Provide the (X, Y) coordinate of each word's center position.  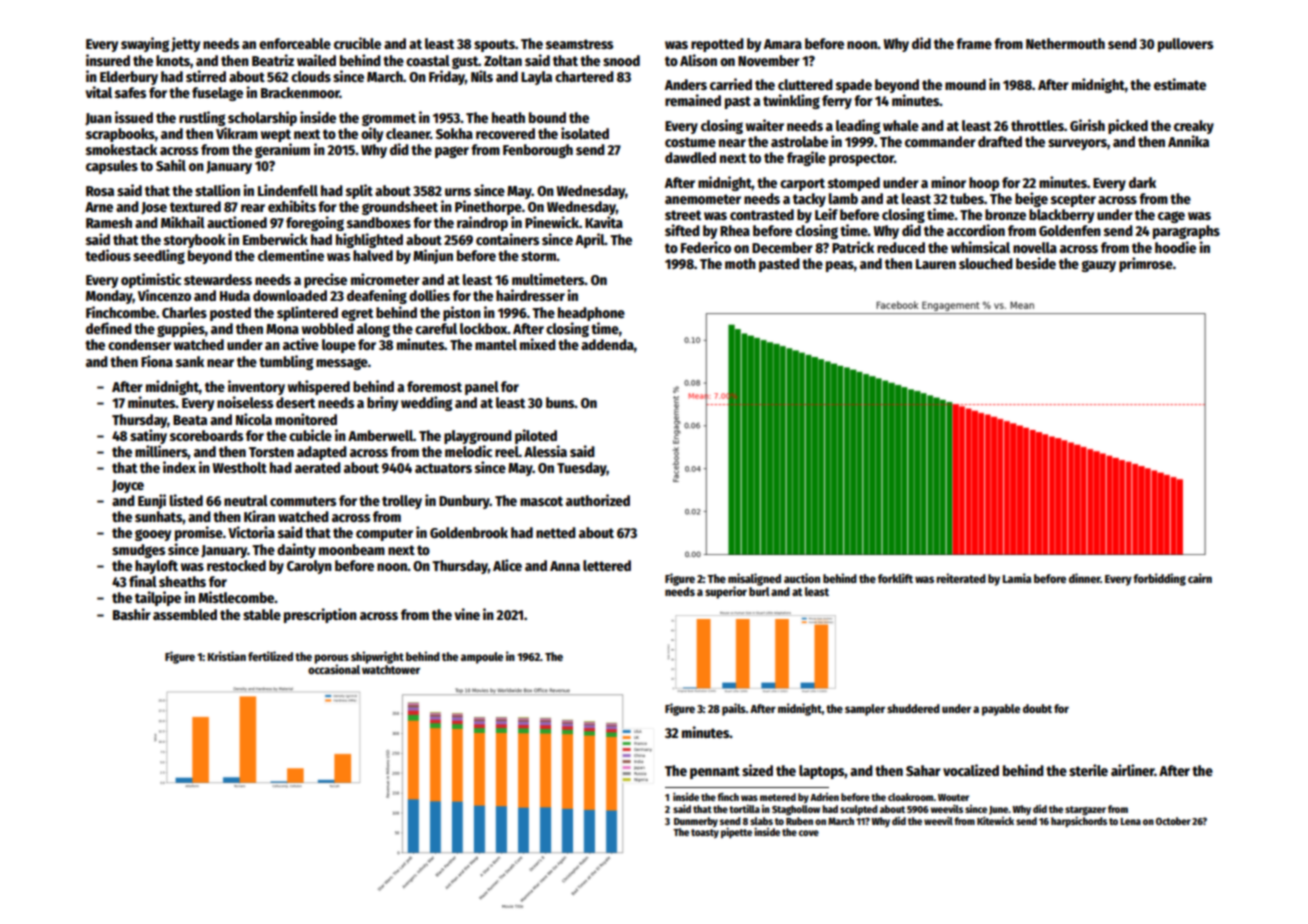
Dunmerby (696, 822)
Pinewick (552, 222)
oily (372, 134)
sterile (1088, 770)
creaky (1194, 127)
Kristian (227, 656)
